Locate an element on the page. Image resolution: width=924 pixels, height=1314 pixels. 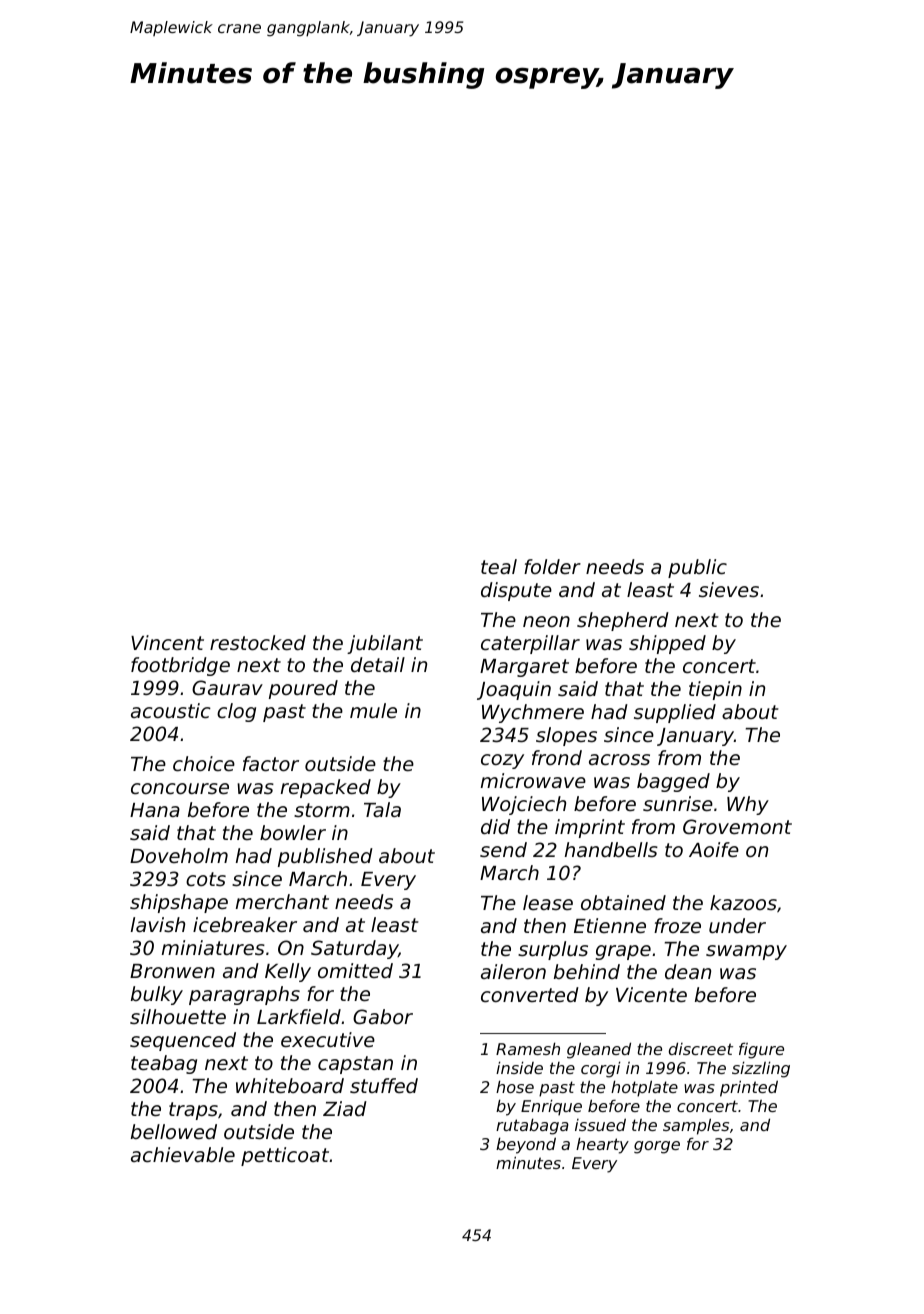
surplus is located at coordinates (553, 950).
